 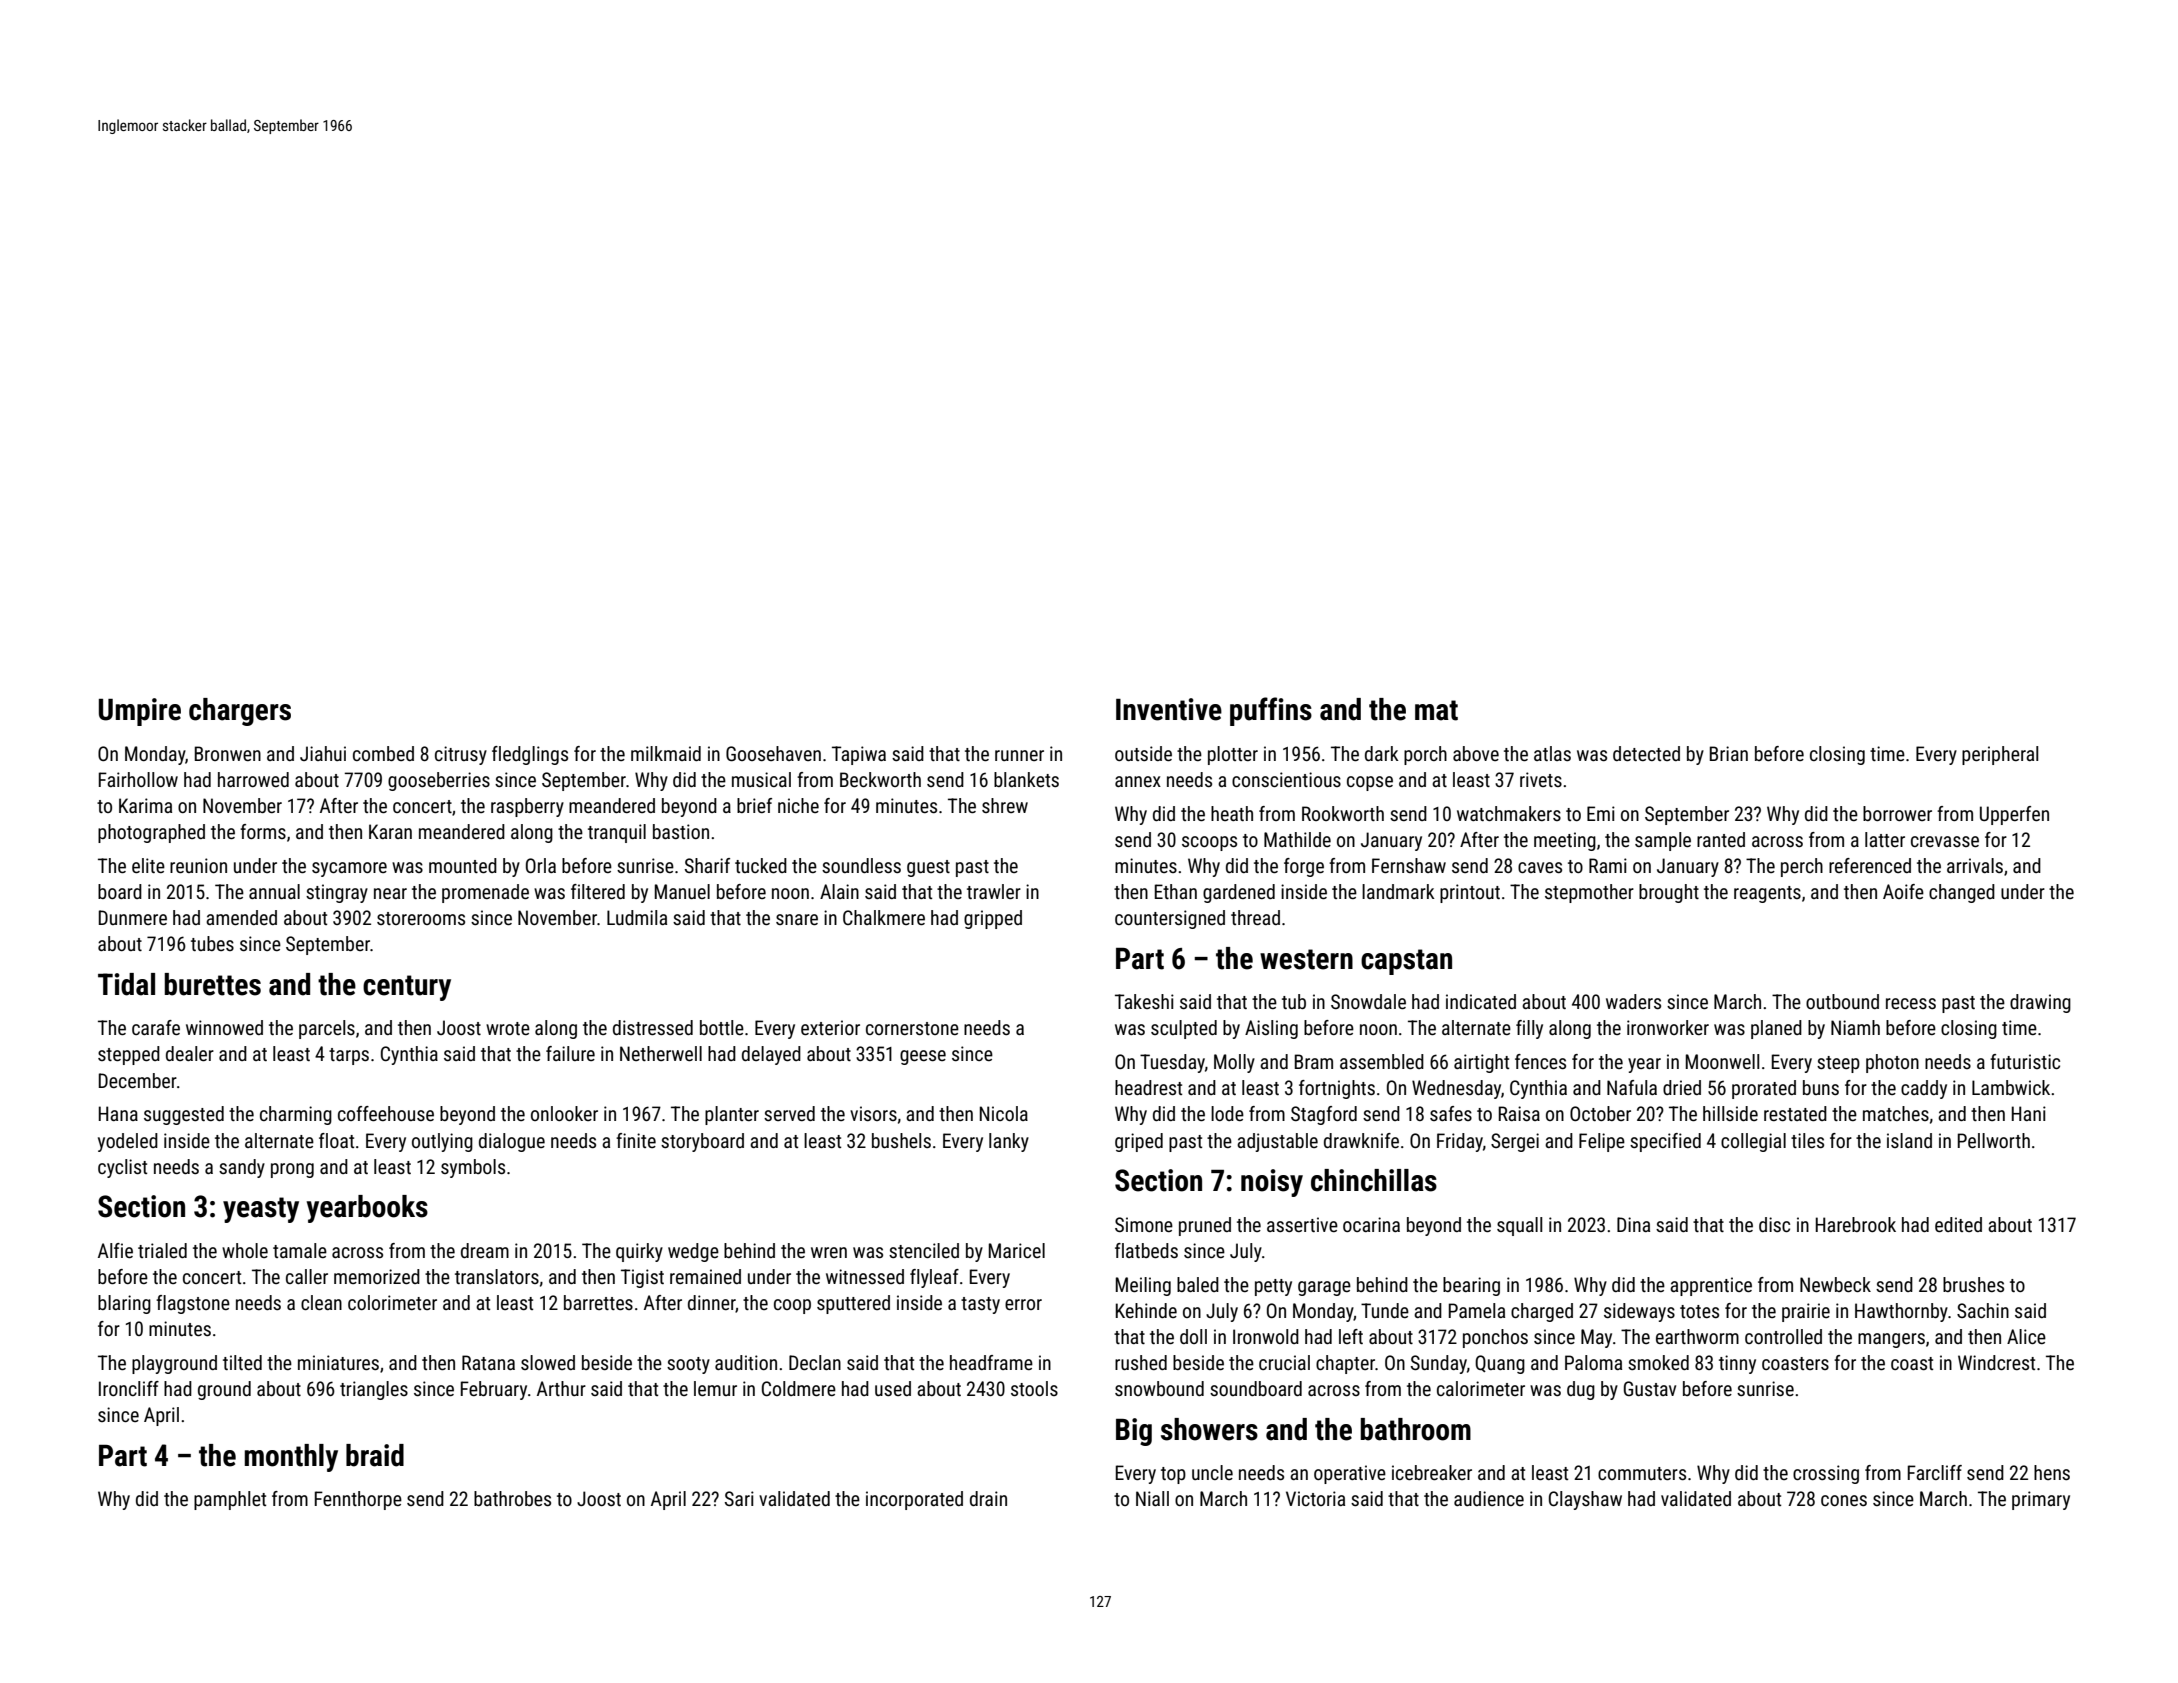 I want to click on Karan, so click(x=390, y=831).
